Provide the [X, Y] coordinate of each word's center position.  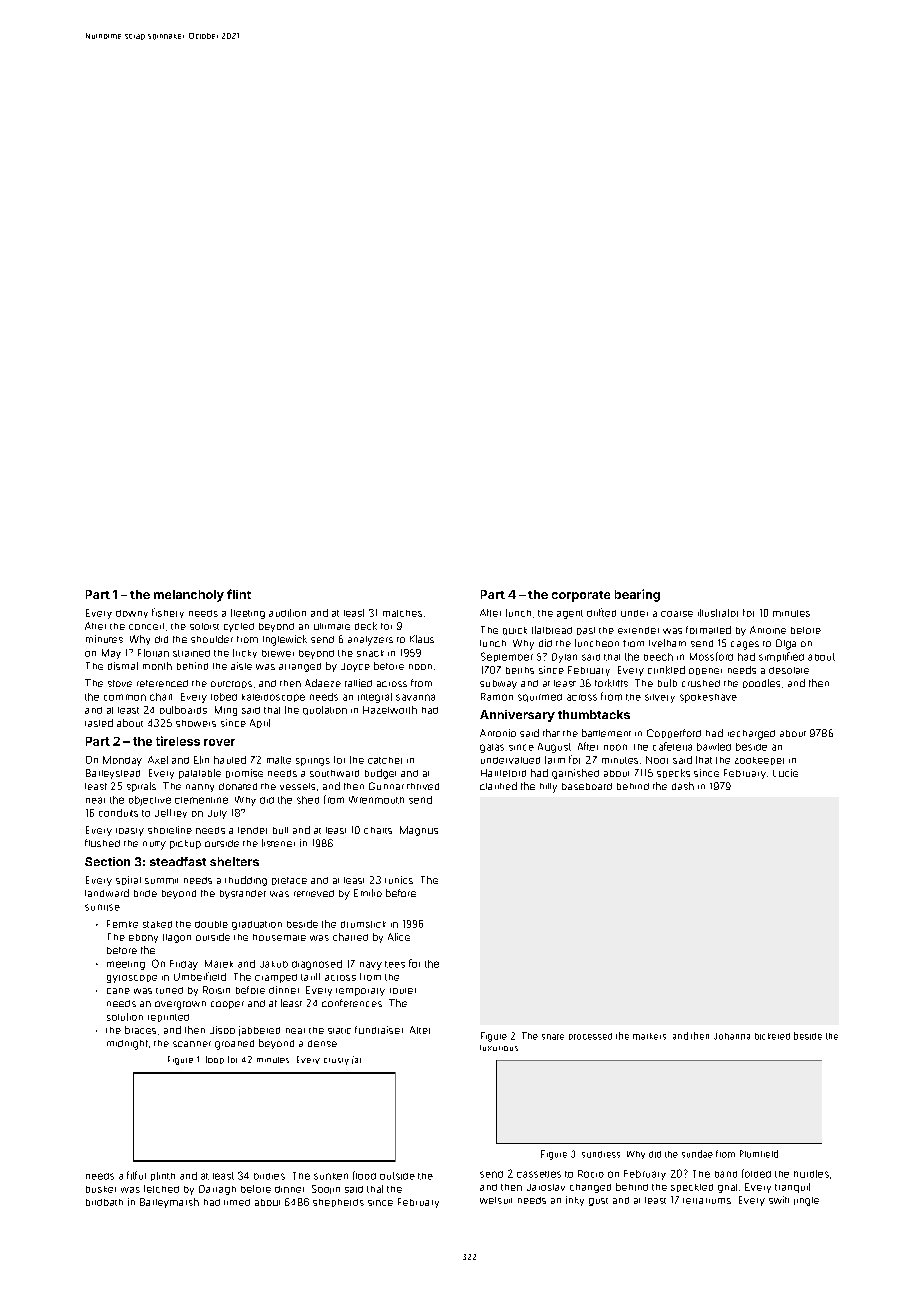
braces [140, 1030]
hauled [230, 760]
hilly [548, 788]
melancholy [189, 596]
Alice [399, 937]
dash [683, 786]
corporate [581, 596]
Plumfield [759, 1154]
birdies [269, 1176]
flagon [177, 938]
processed [590, 1036]
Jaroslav [546, 1187]
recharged [751, 735]
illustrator [718, 613]
